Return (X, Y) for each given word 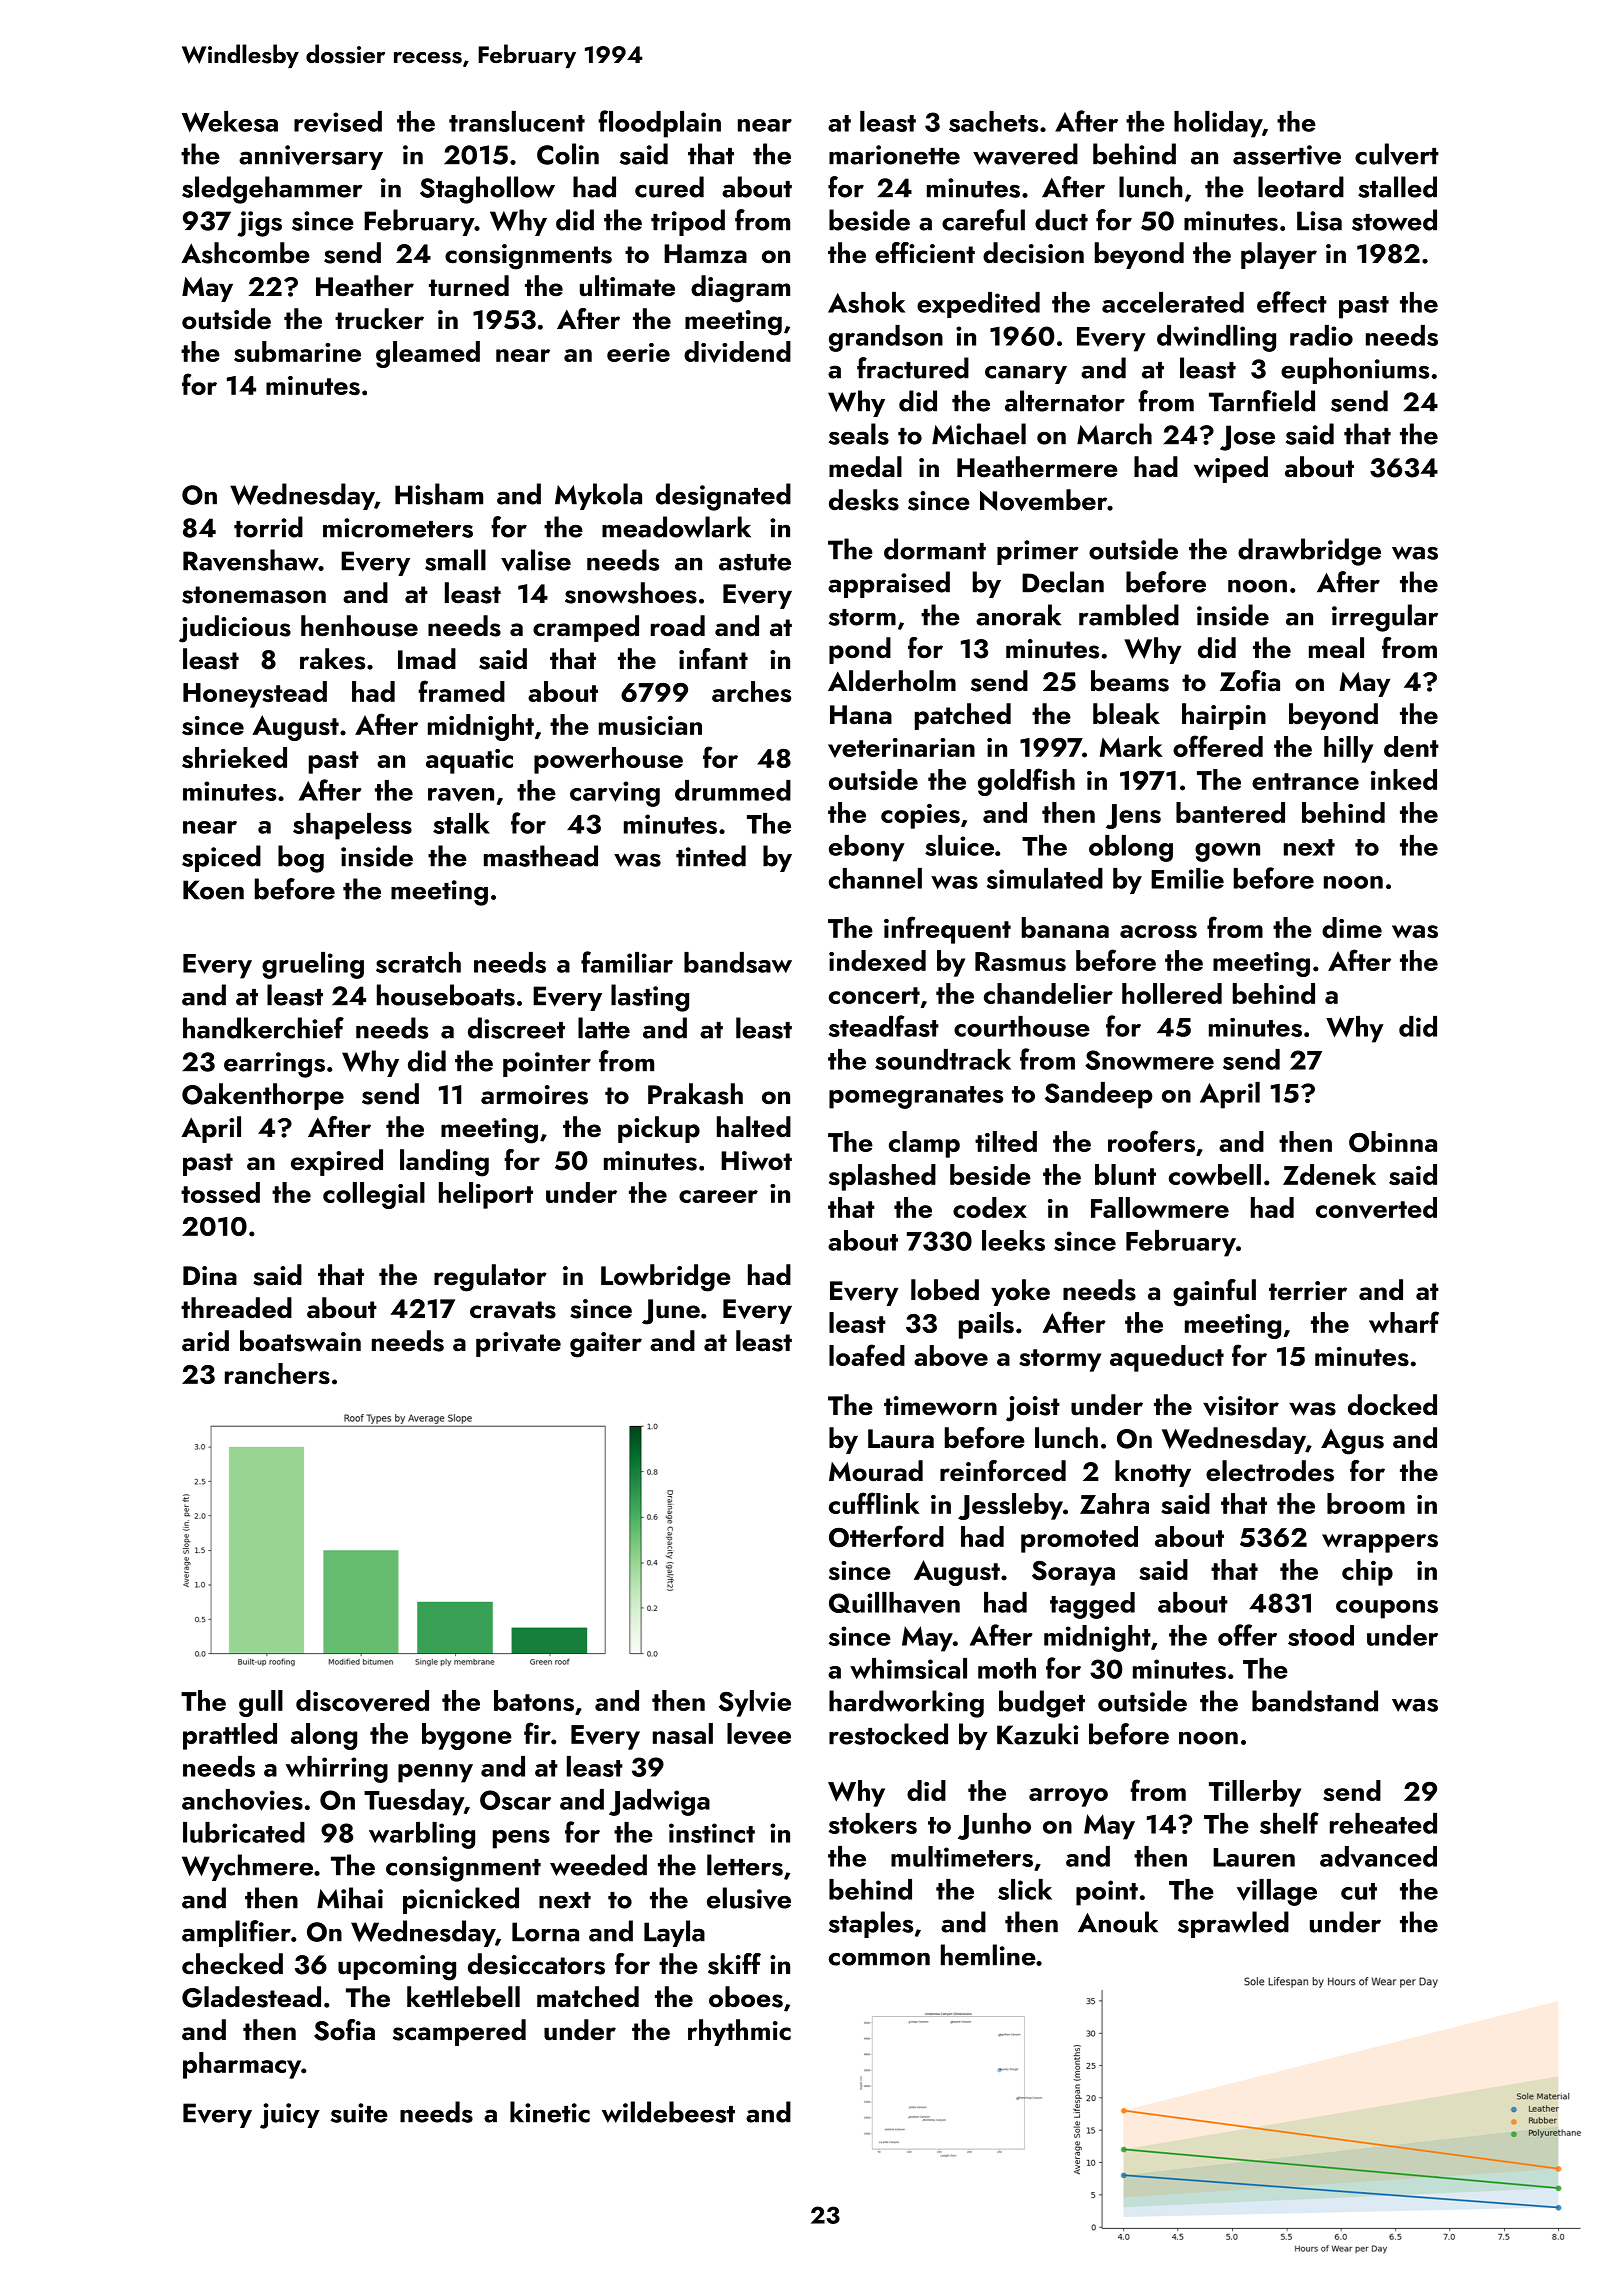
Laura (901, 1439)
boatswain (300, 1341)
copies (920, 816)
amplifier (236, 1933)
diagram (740, 289)
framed (461, 691)
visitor (1241, 1406)
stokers (873, 1823)
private (518, 1344)
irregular (1385, 618)
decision (1033, 253)
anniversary (311, 157)
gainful (1214, 1293)
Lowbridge (666, 1278)
